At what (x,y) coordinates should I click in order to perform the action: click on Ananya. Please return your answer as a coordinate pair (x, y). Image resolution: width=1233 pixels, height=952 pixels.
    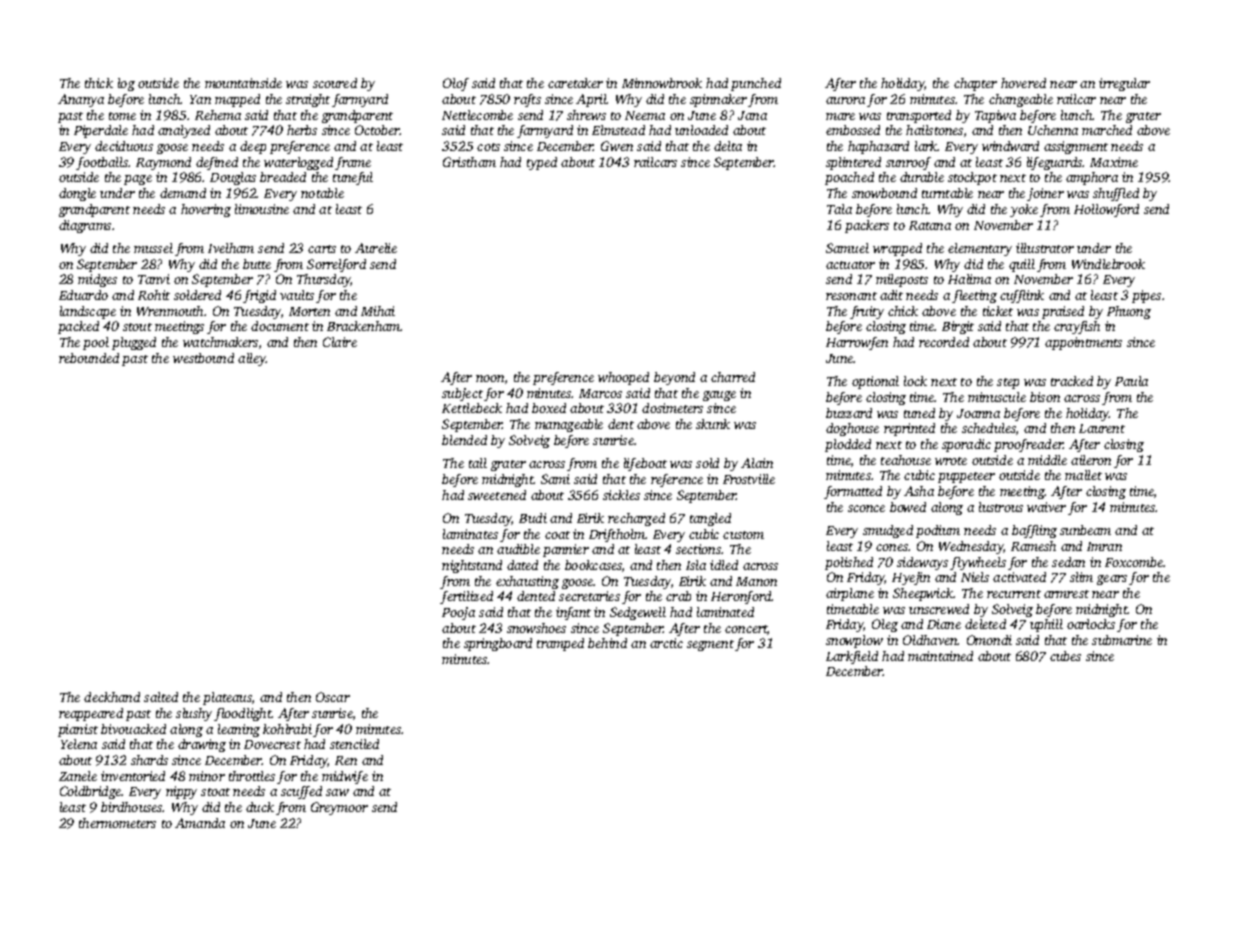
    Looking at the image, I should click on (81, 100).
